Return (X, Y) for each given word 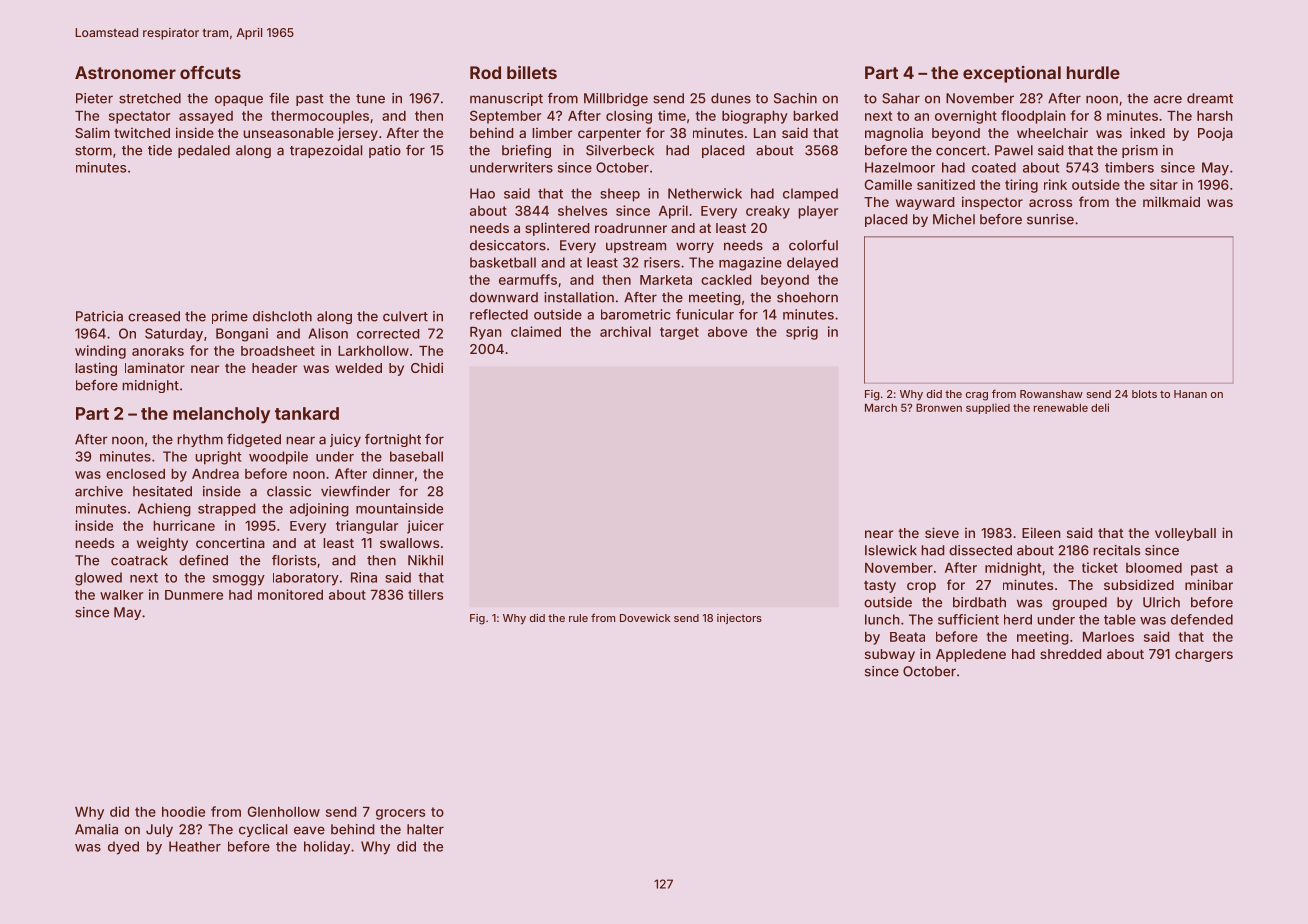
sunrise (1050, 219)
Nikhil (425, 560)
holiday (327, 848)
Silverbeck (620, 150)
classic (289, 491)
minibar (1209, 584)
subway (890, 655)
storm (93, 151)
